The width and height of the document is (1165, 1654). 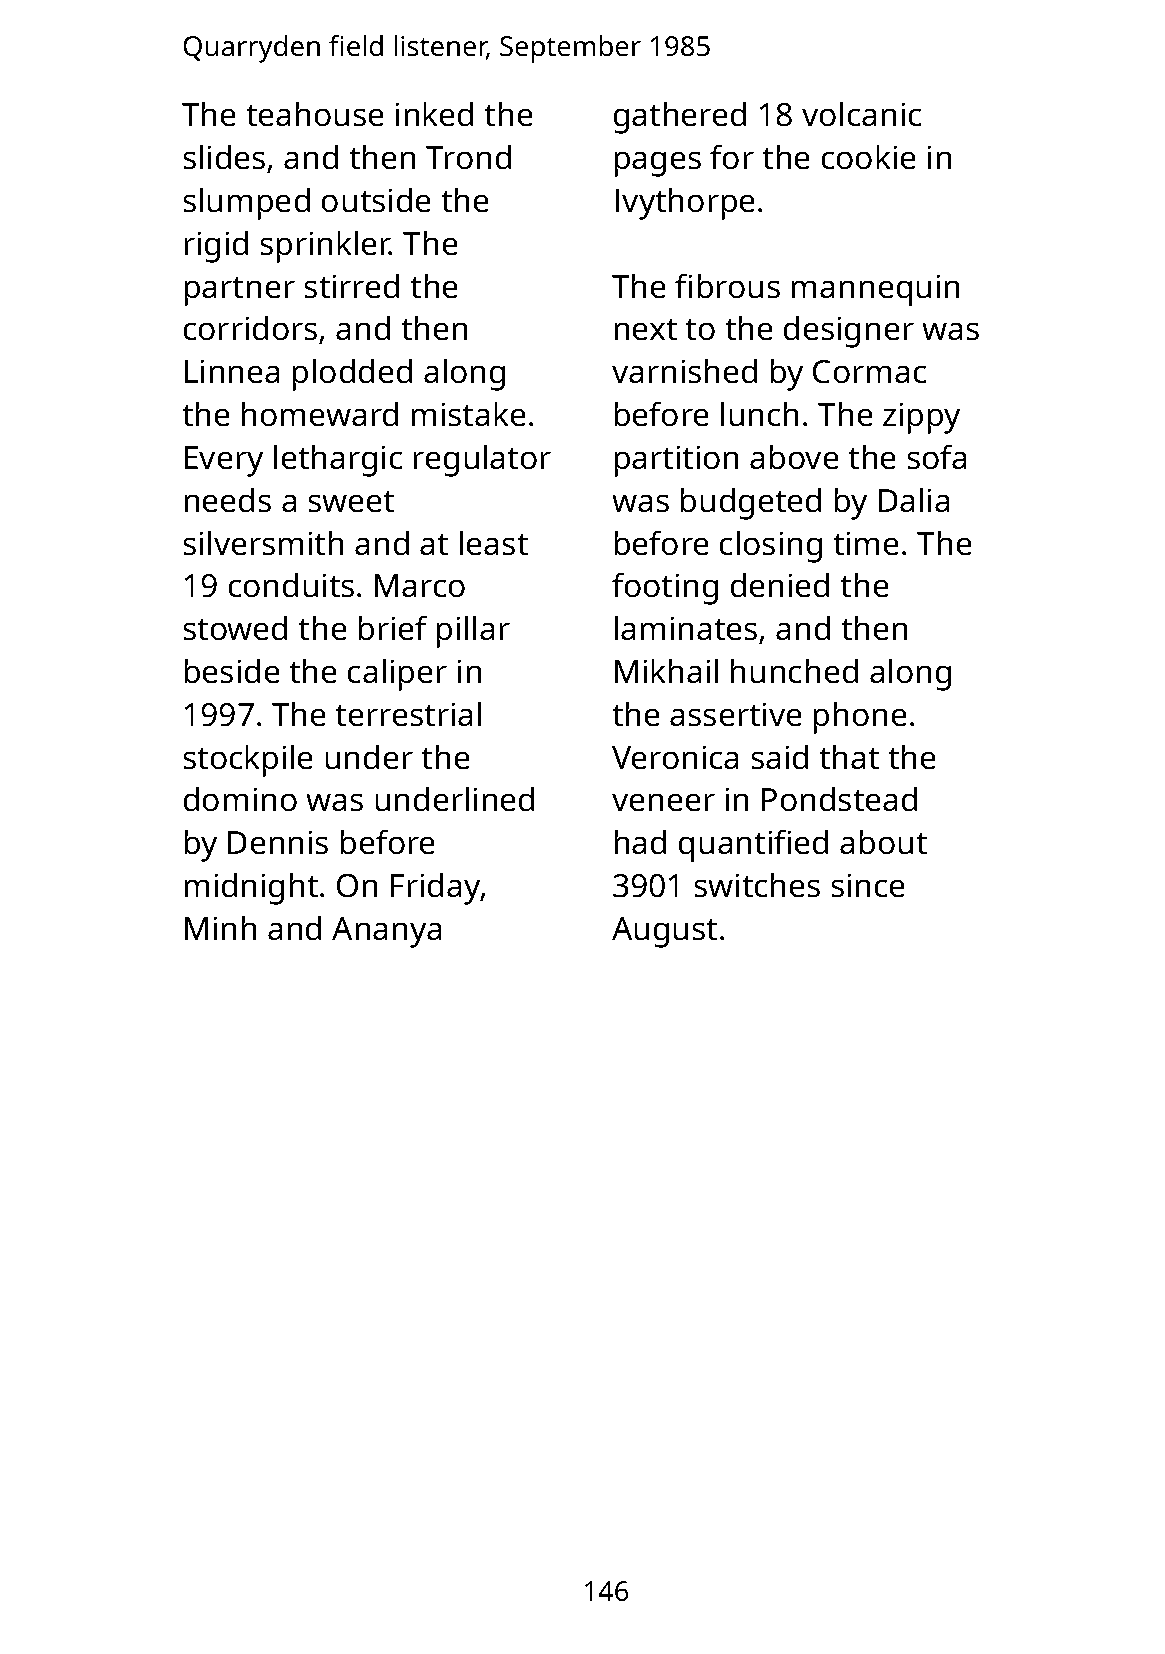 What do you see at coordinates (315, 114) in the document?
I see `teahouse` at bounding box center [315, 114].
